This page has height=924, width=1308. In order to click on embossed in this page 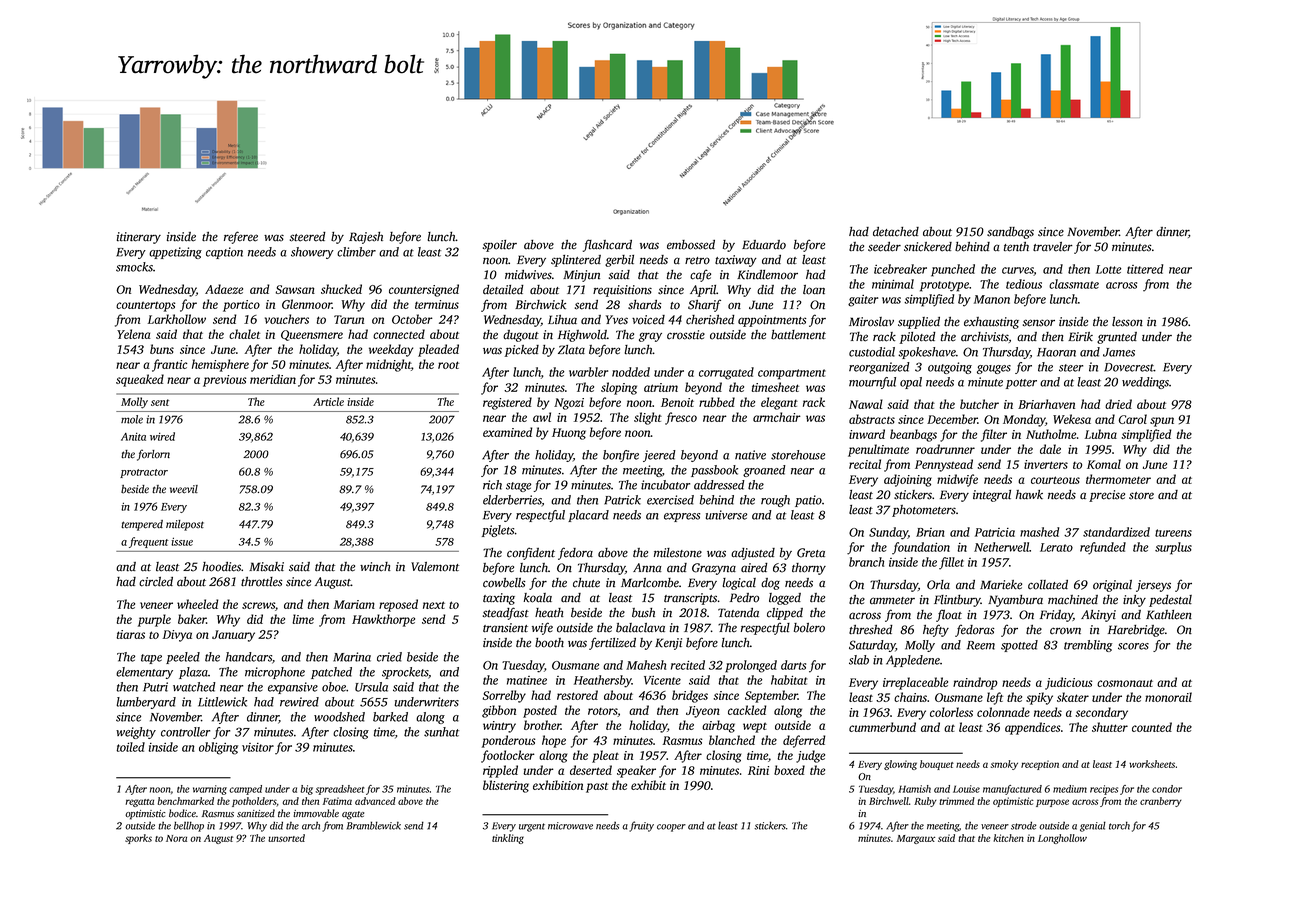, I will do `click(691, 245)`.
